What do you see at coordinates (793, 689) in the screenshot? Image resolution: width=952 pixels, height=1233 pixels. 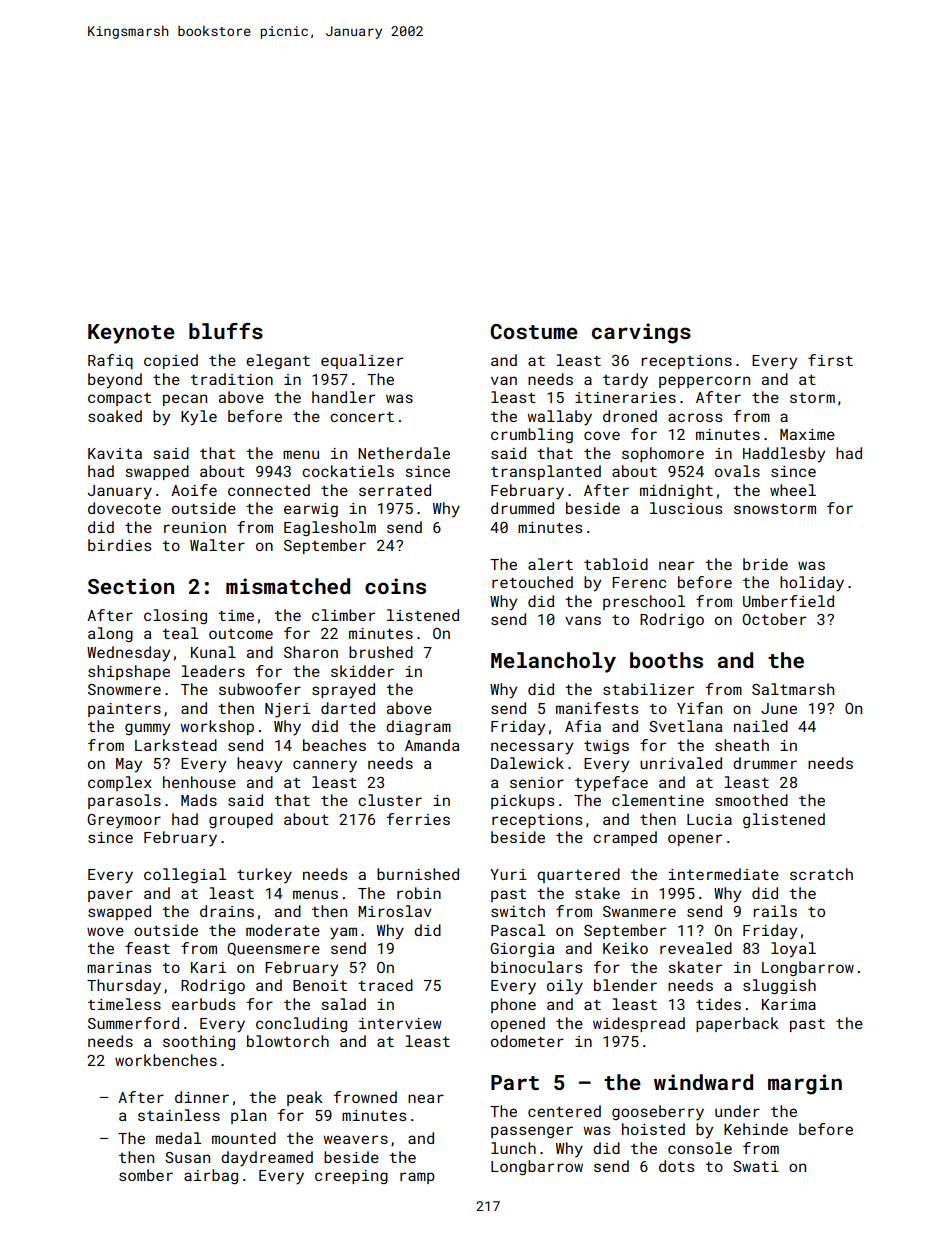 I see `Saltmarsh` at bounding box center [793, 689].
